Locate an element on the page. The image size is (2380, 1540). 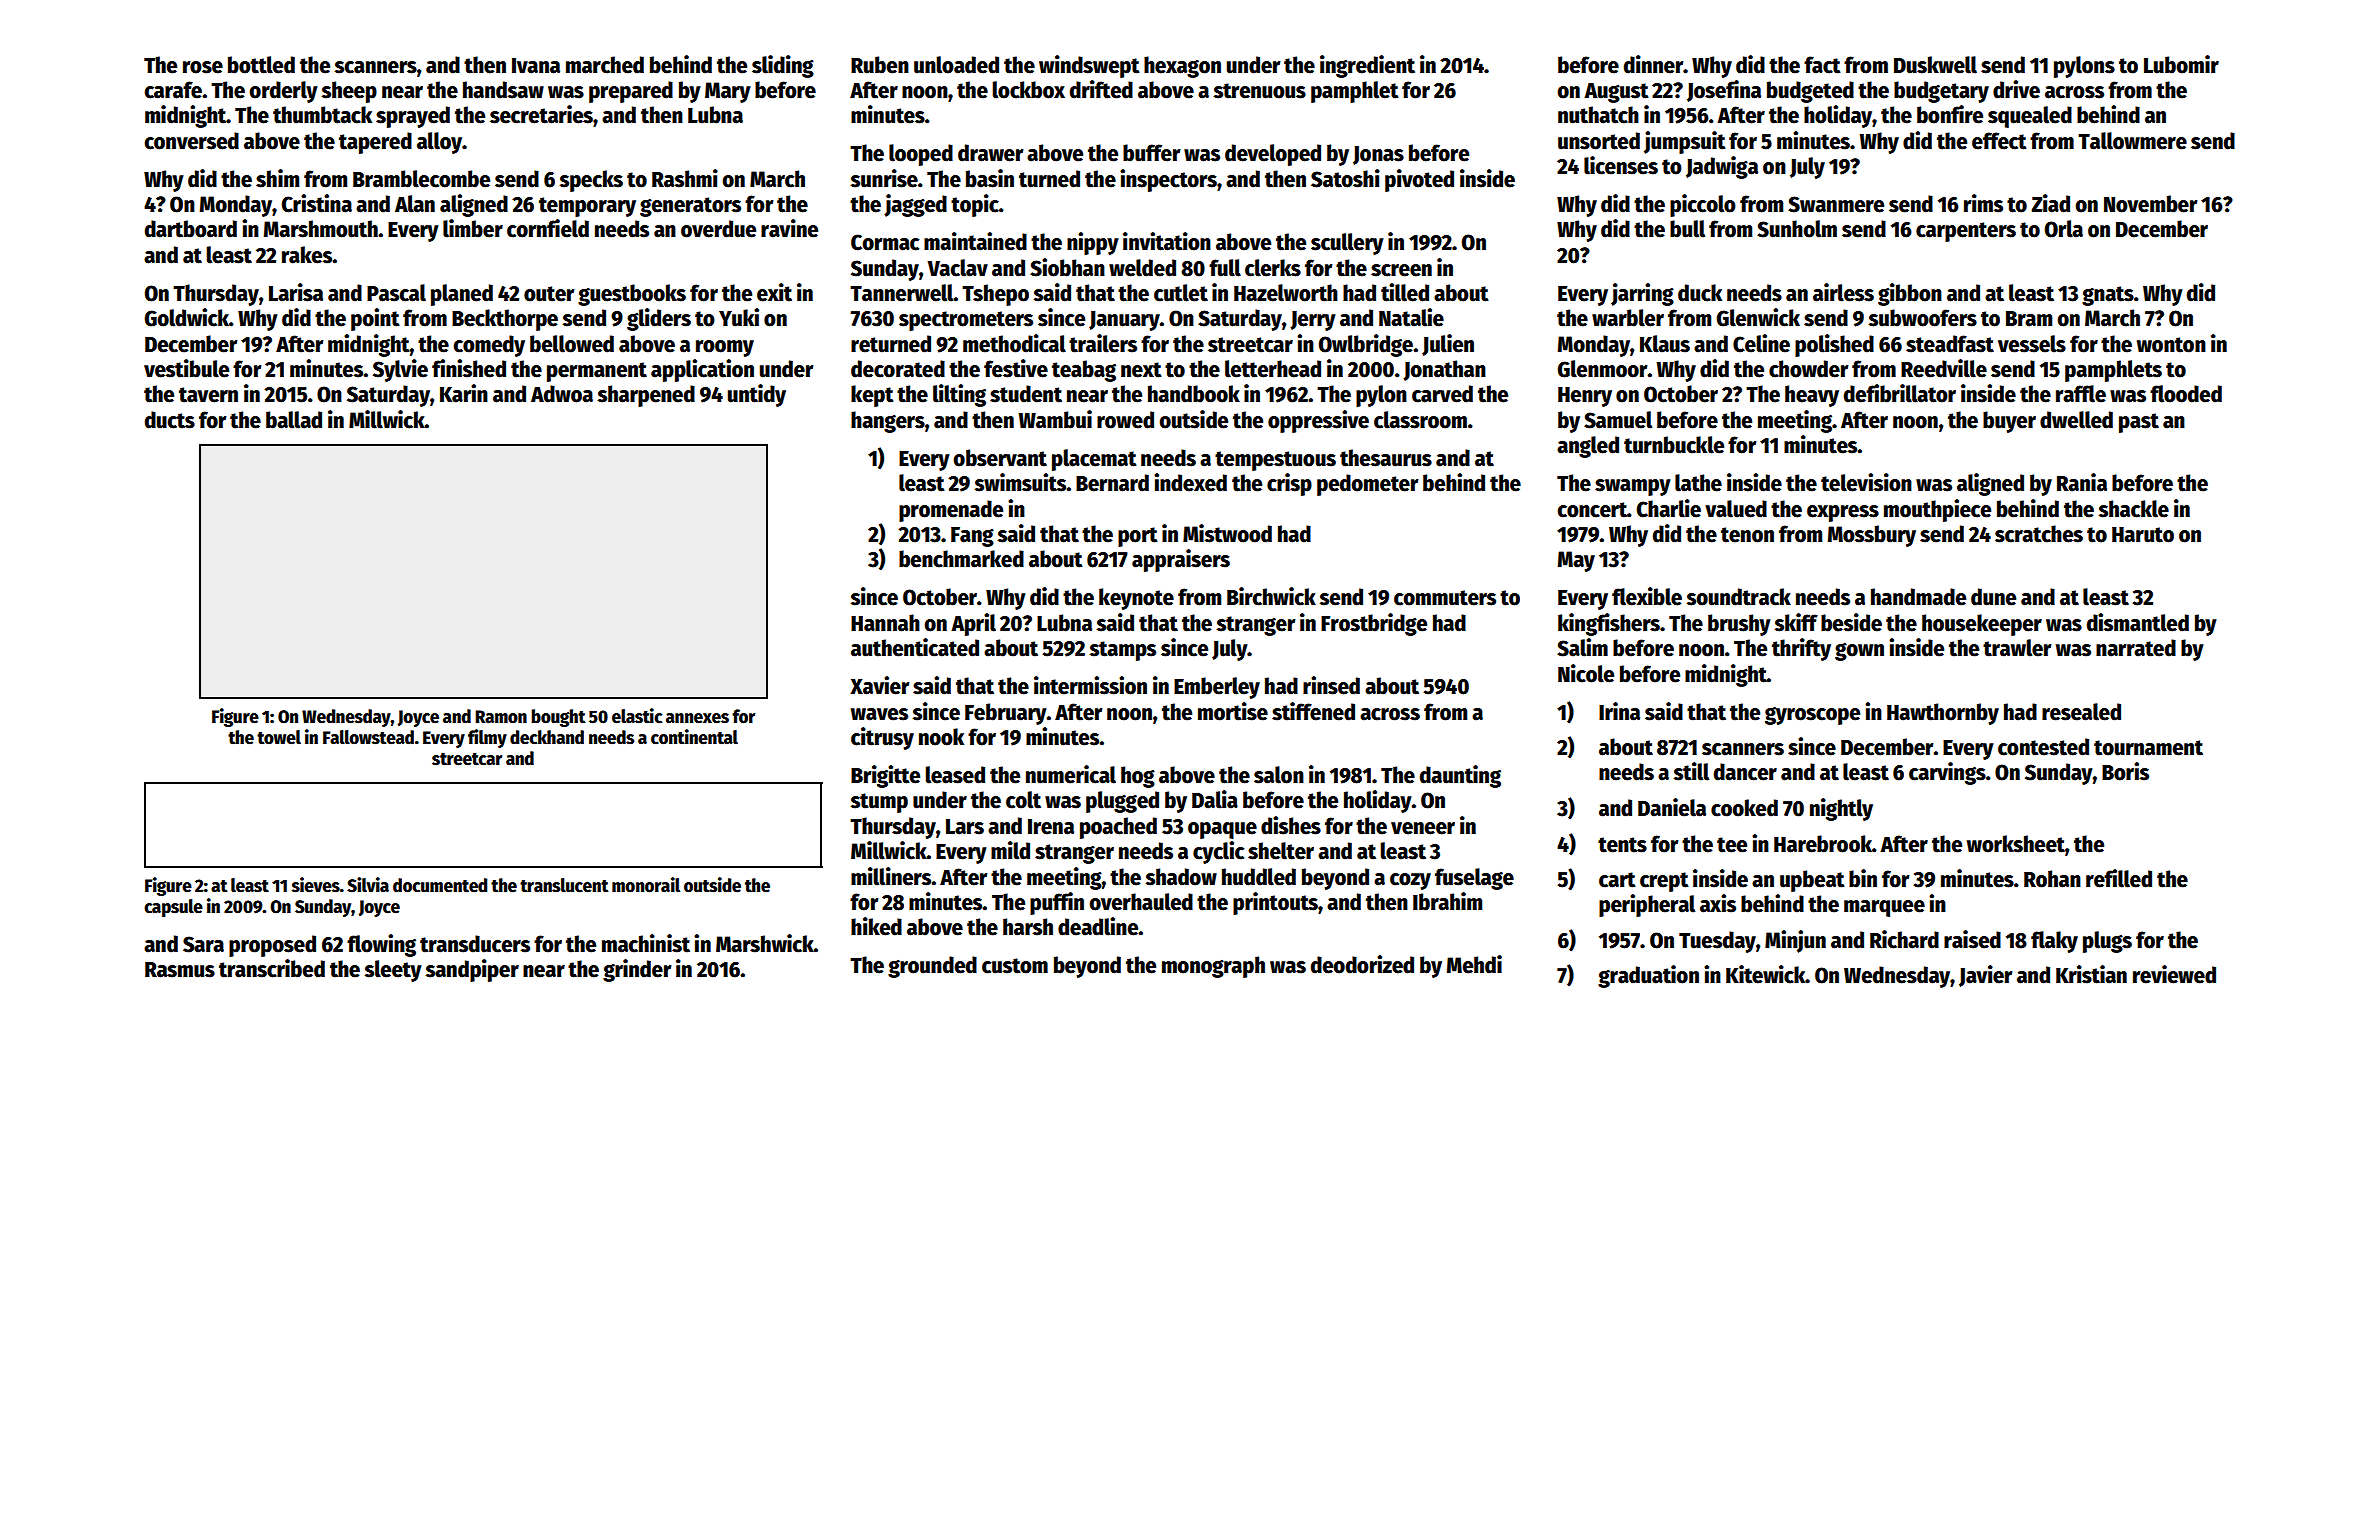
Orla is located at coordinates (2064, 229).
